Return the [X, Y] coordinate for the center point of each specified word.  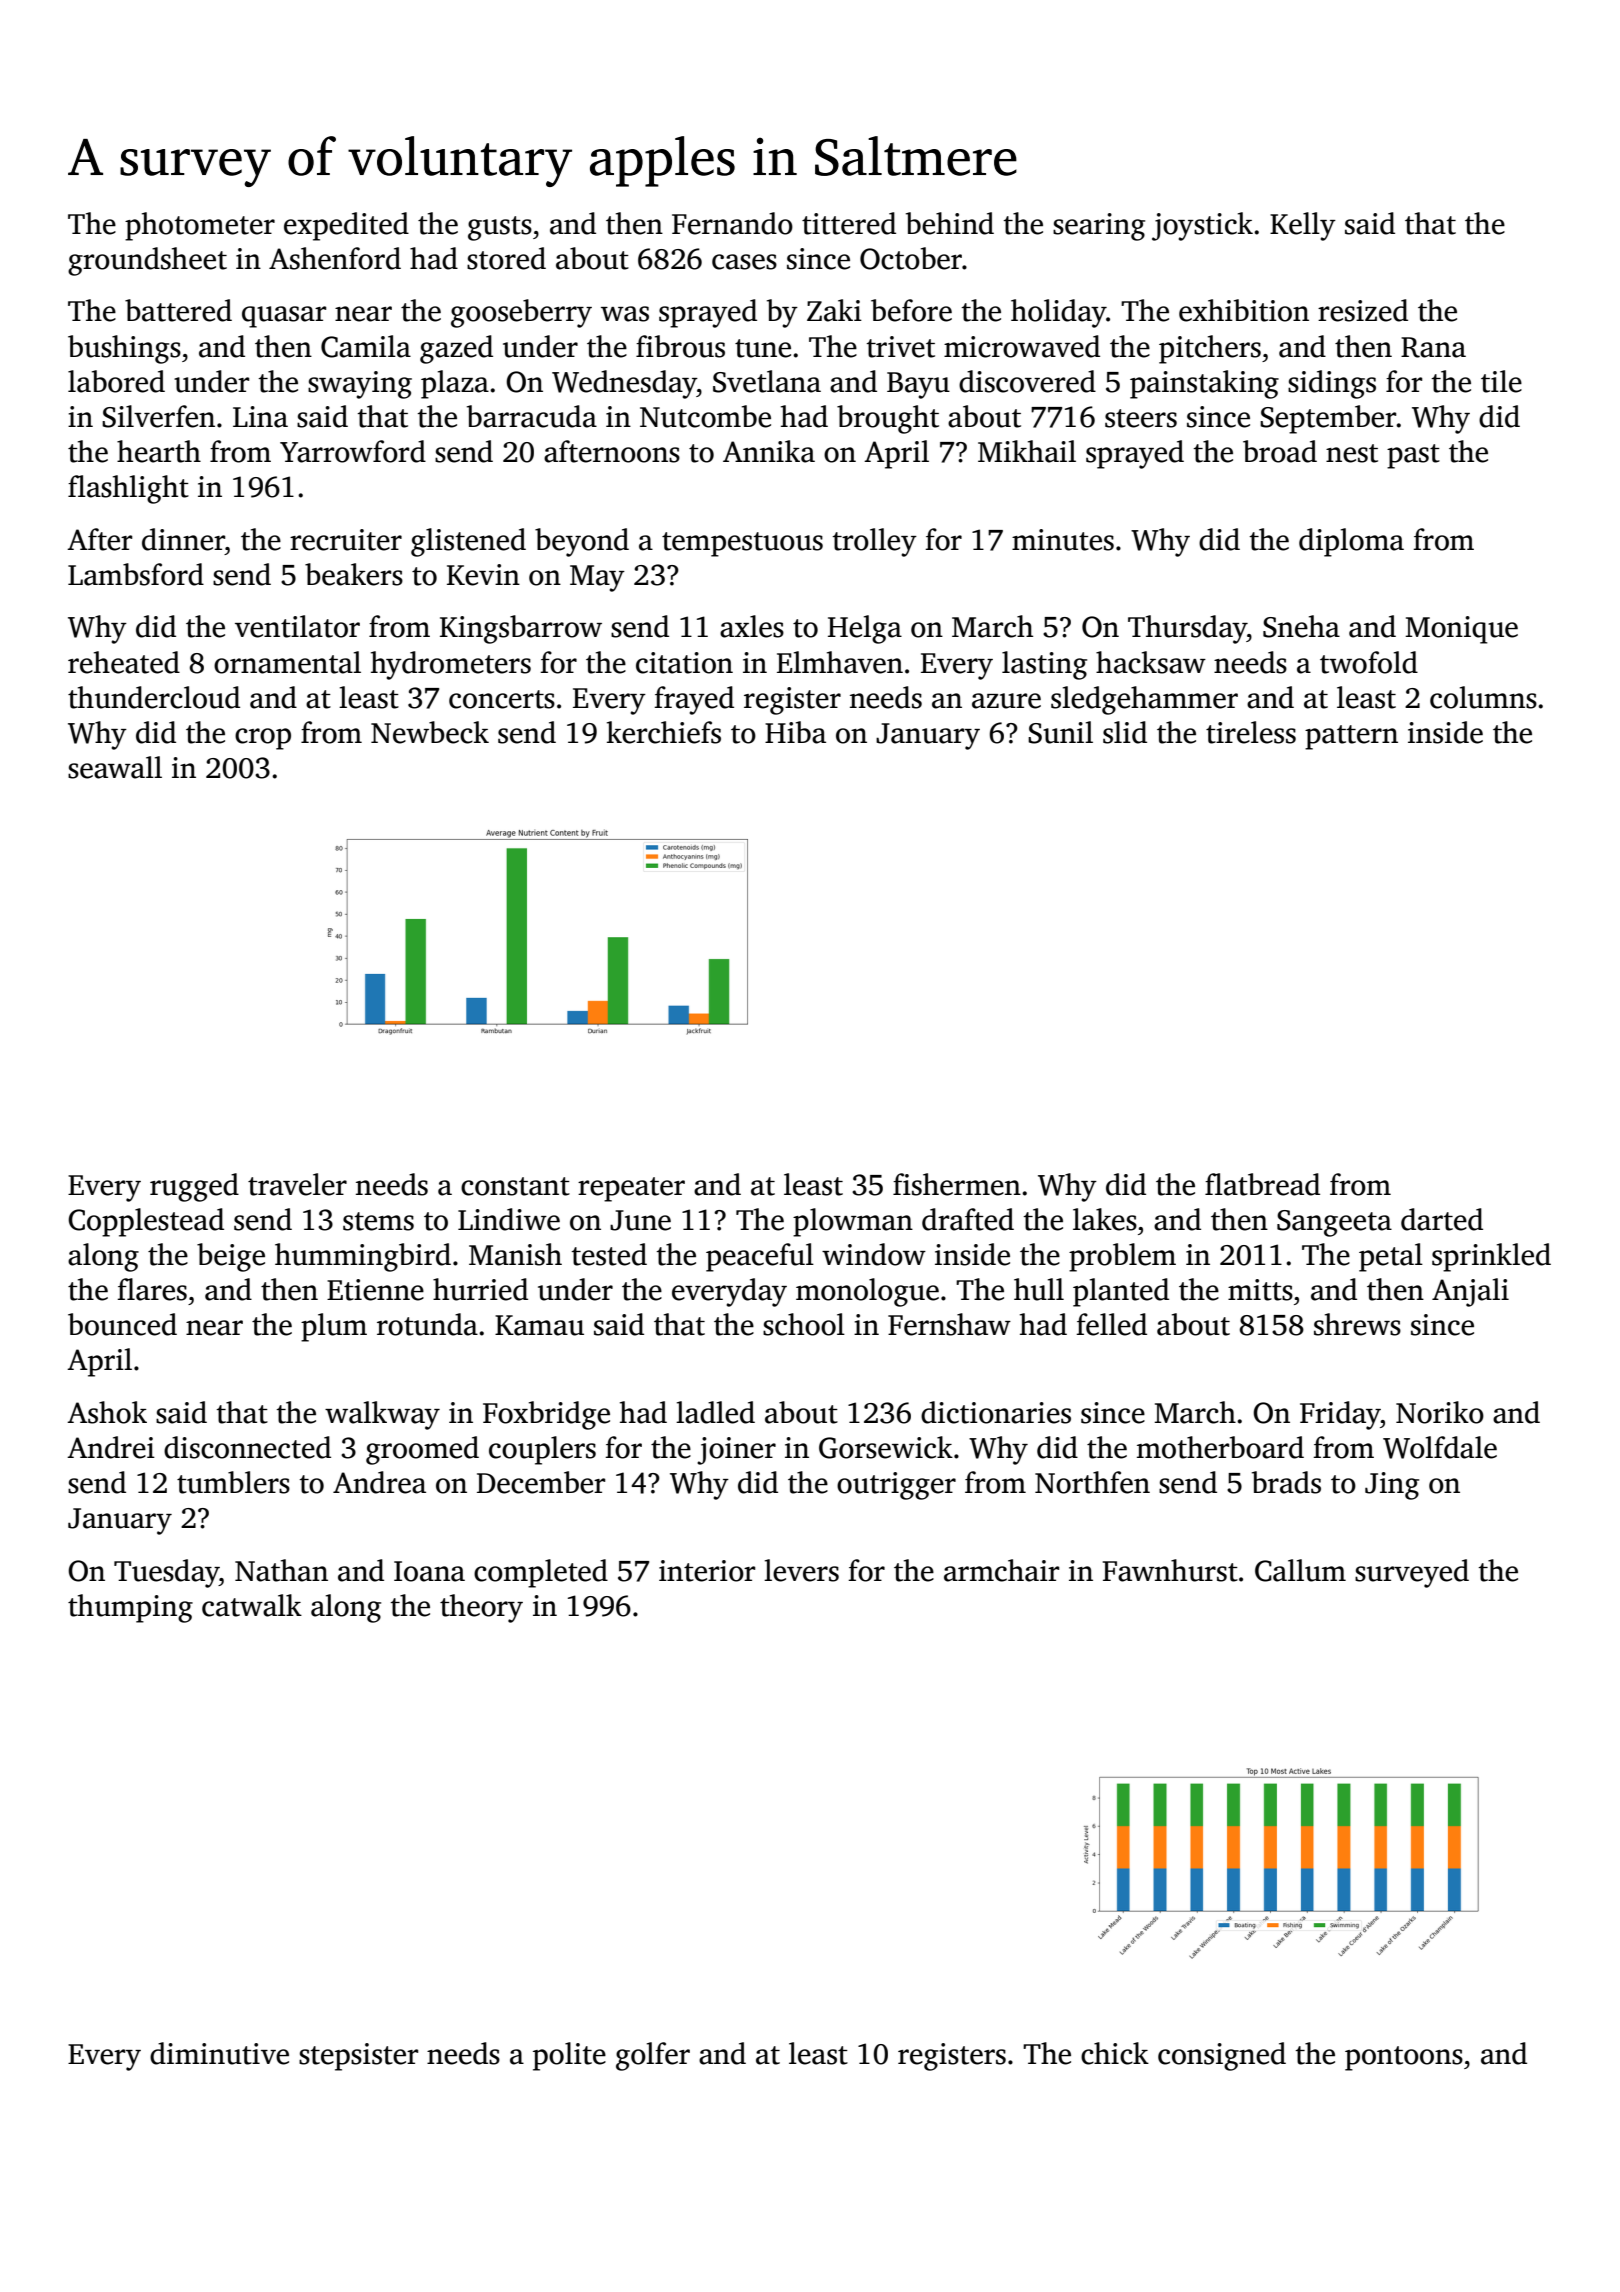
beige [231, 1257]
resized [1363, 310]
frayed [694, 700]
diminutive [219, 2053]
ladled [715, 1412]
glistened [468, 542]
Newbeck [430, 732]
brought [888, 419]
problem [1122, 1257]
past [1413, 456]
